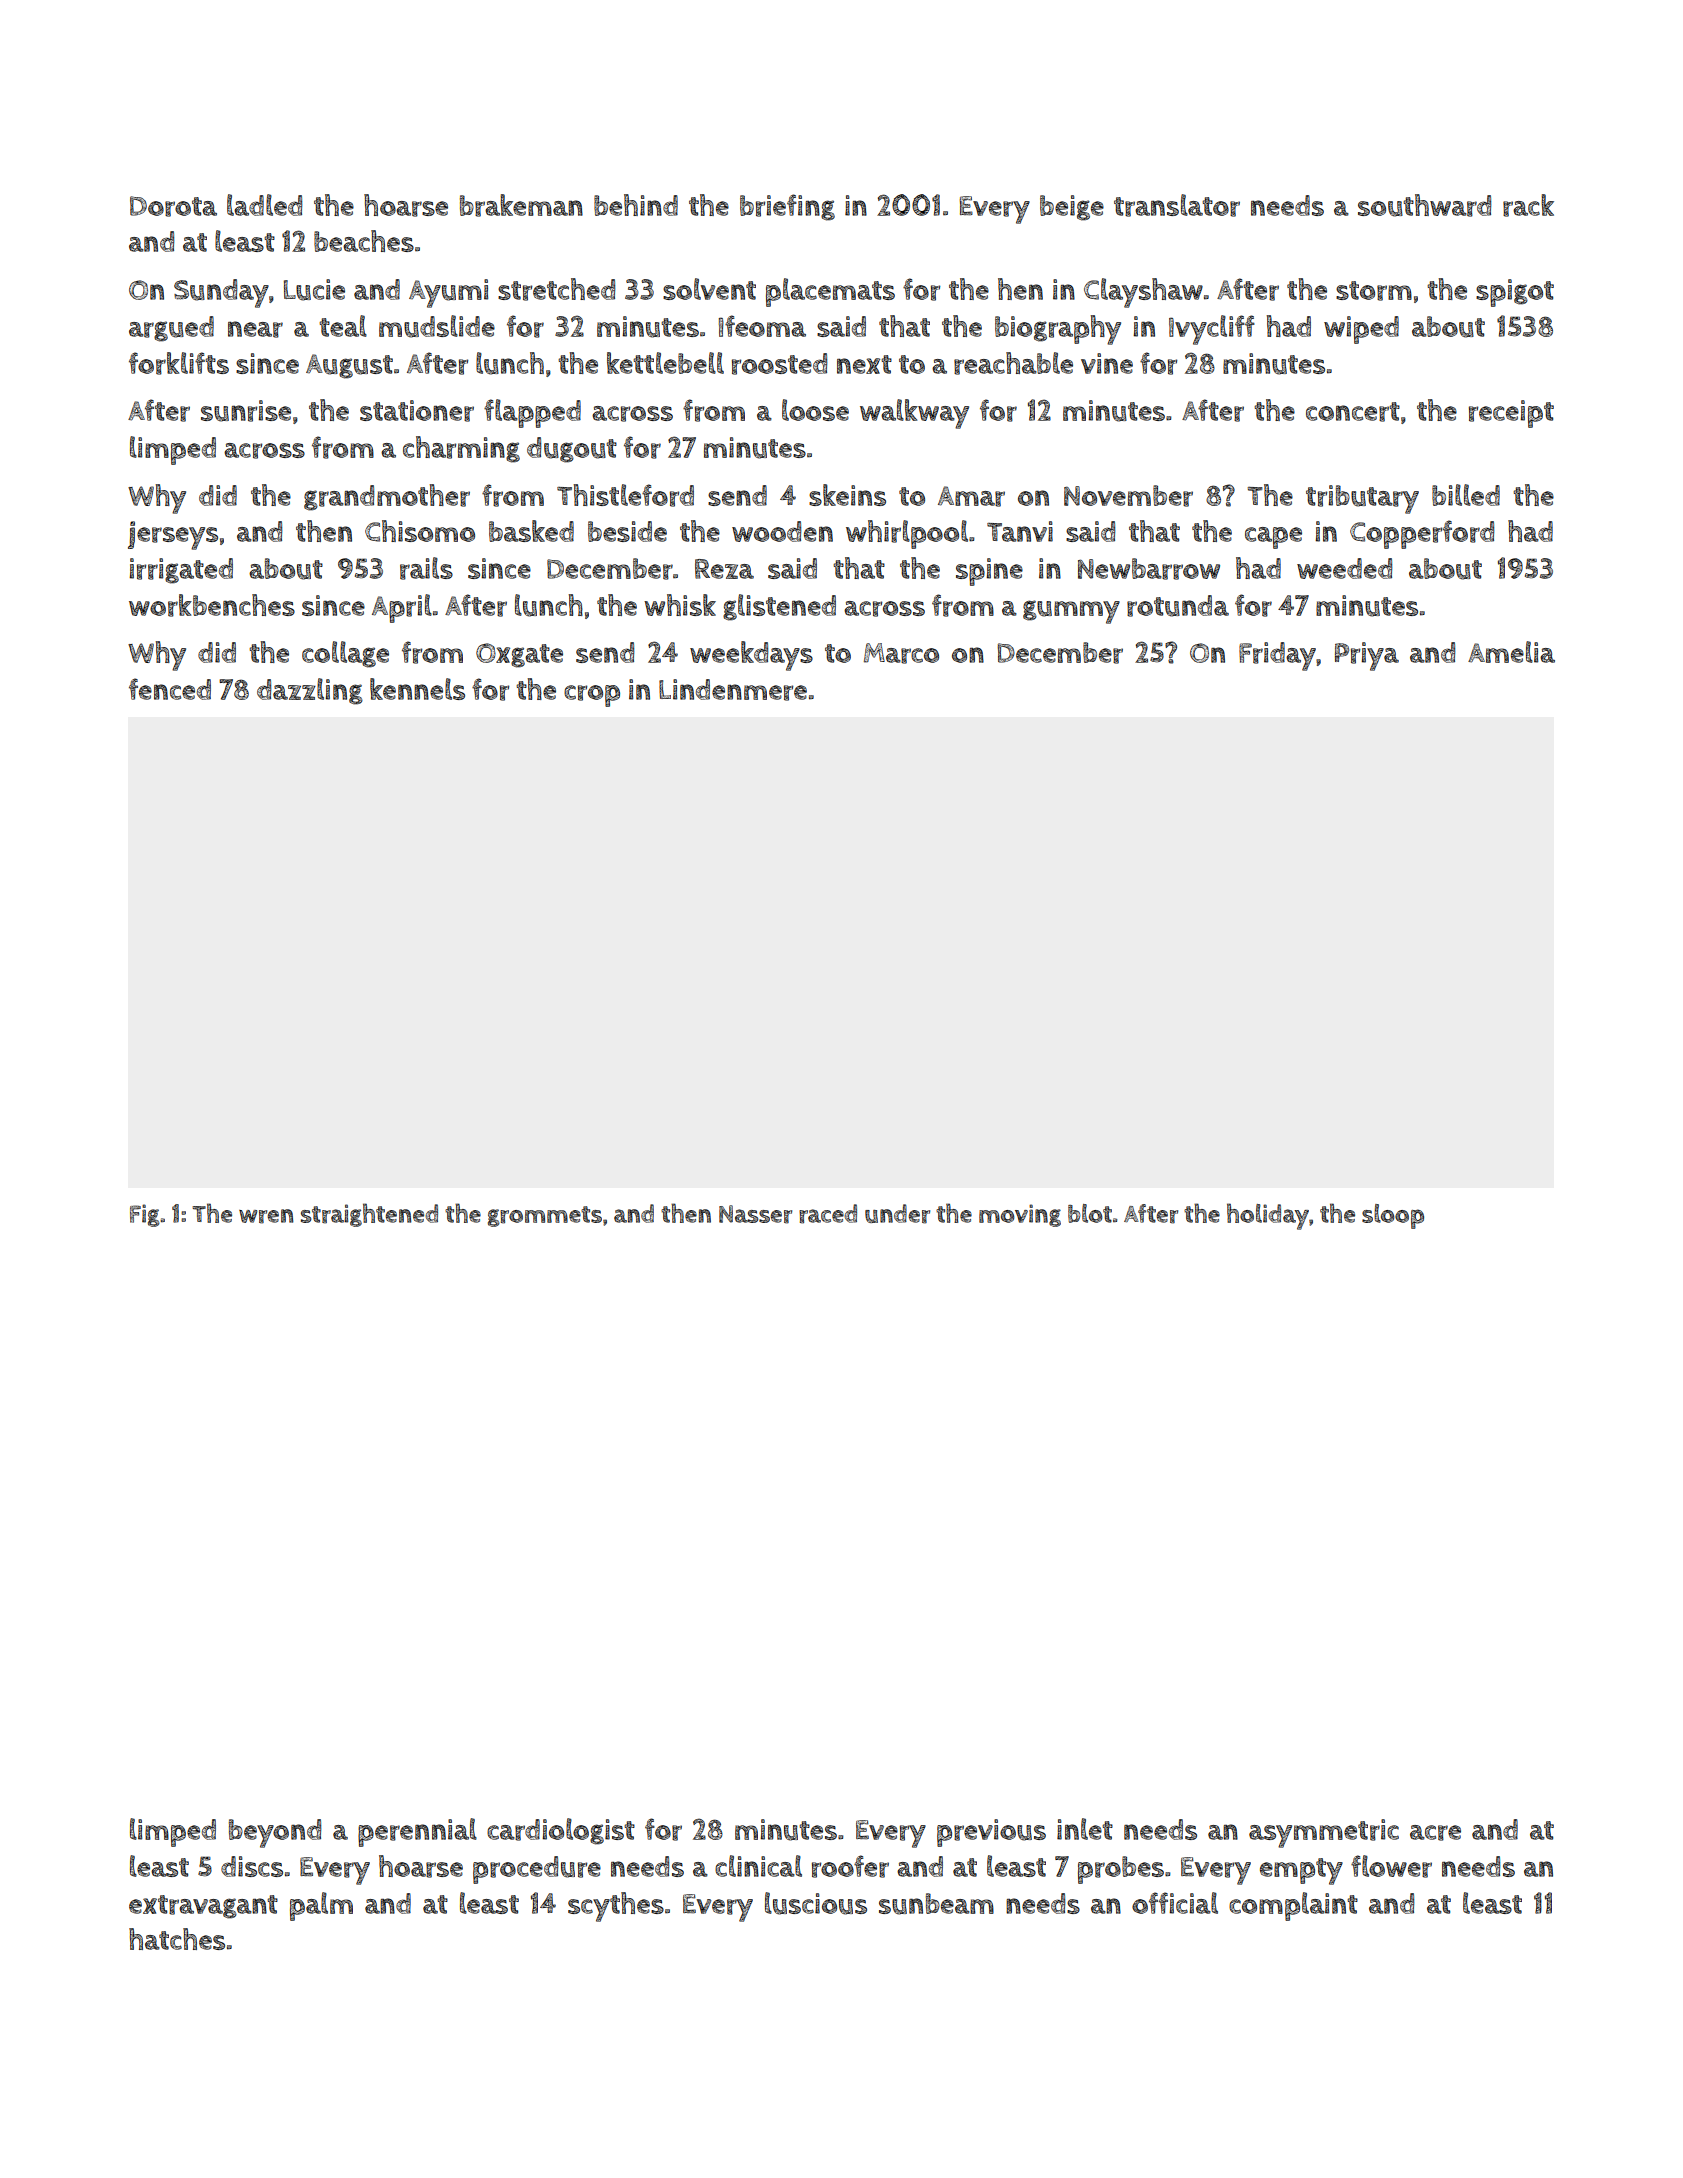 The width and height of the document is (1683, 2178). What do you see at coordinates (1268, 1216) in the document?
I see `holiday` at bounding box center [1268, 1216].
